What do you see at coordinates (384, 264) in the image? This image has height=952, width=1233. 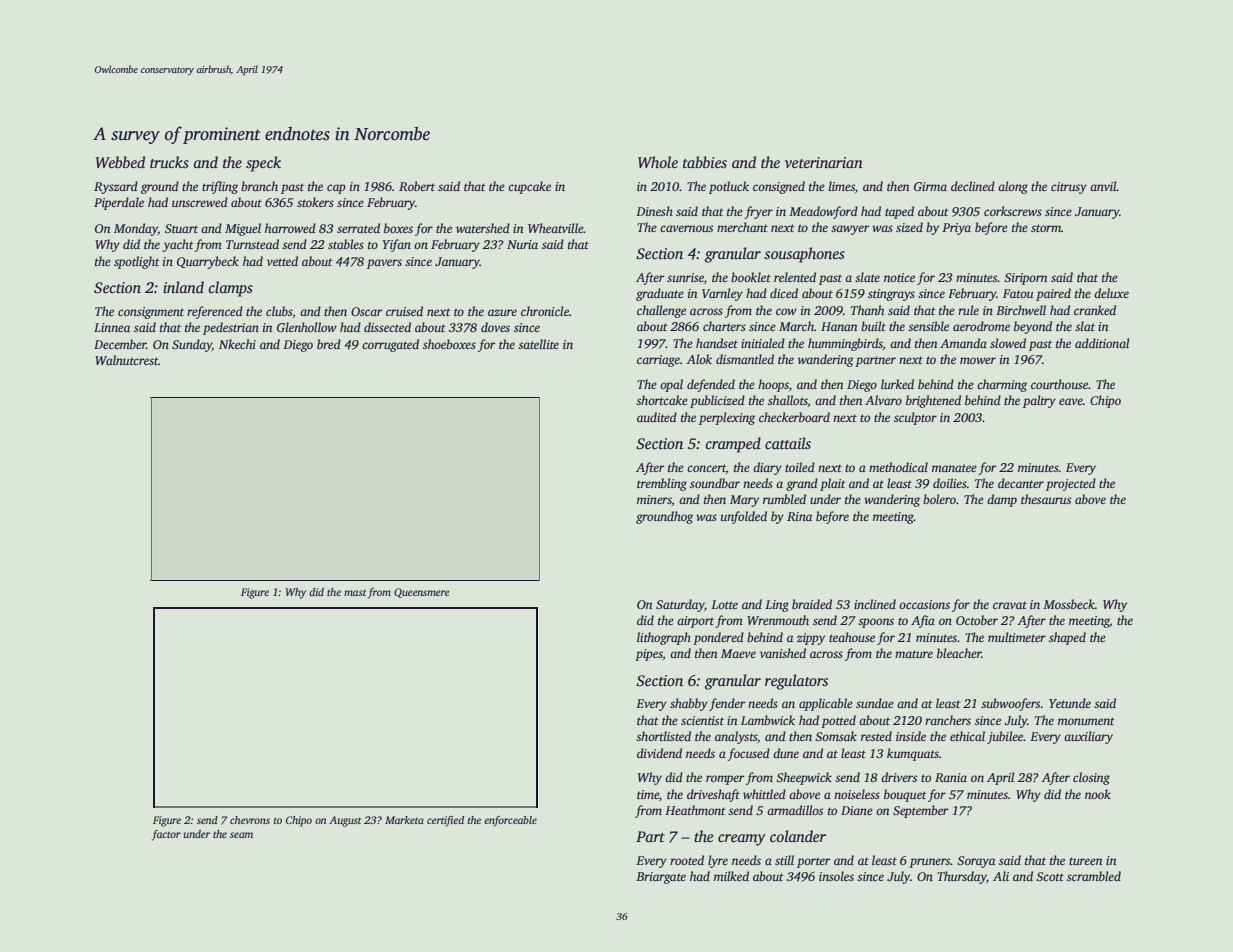 I see `pavers` at bounding box center [384, 264].
